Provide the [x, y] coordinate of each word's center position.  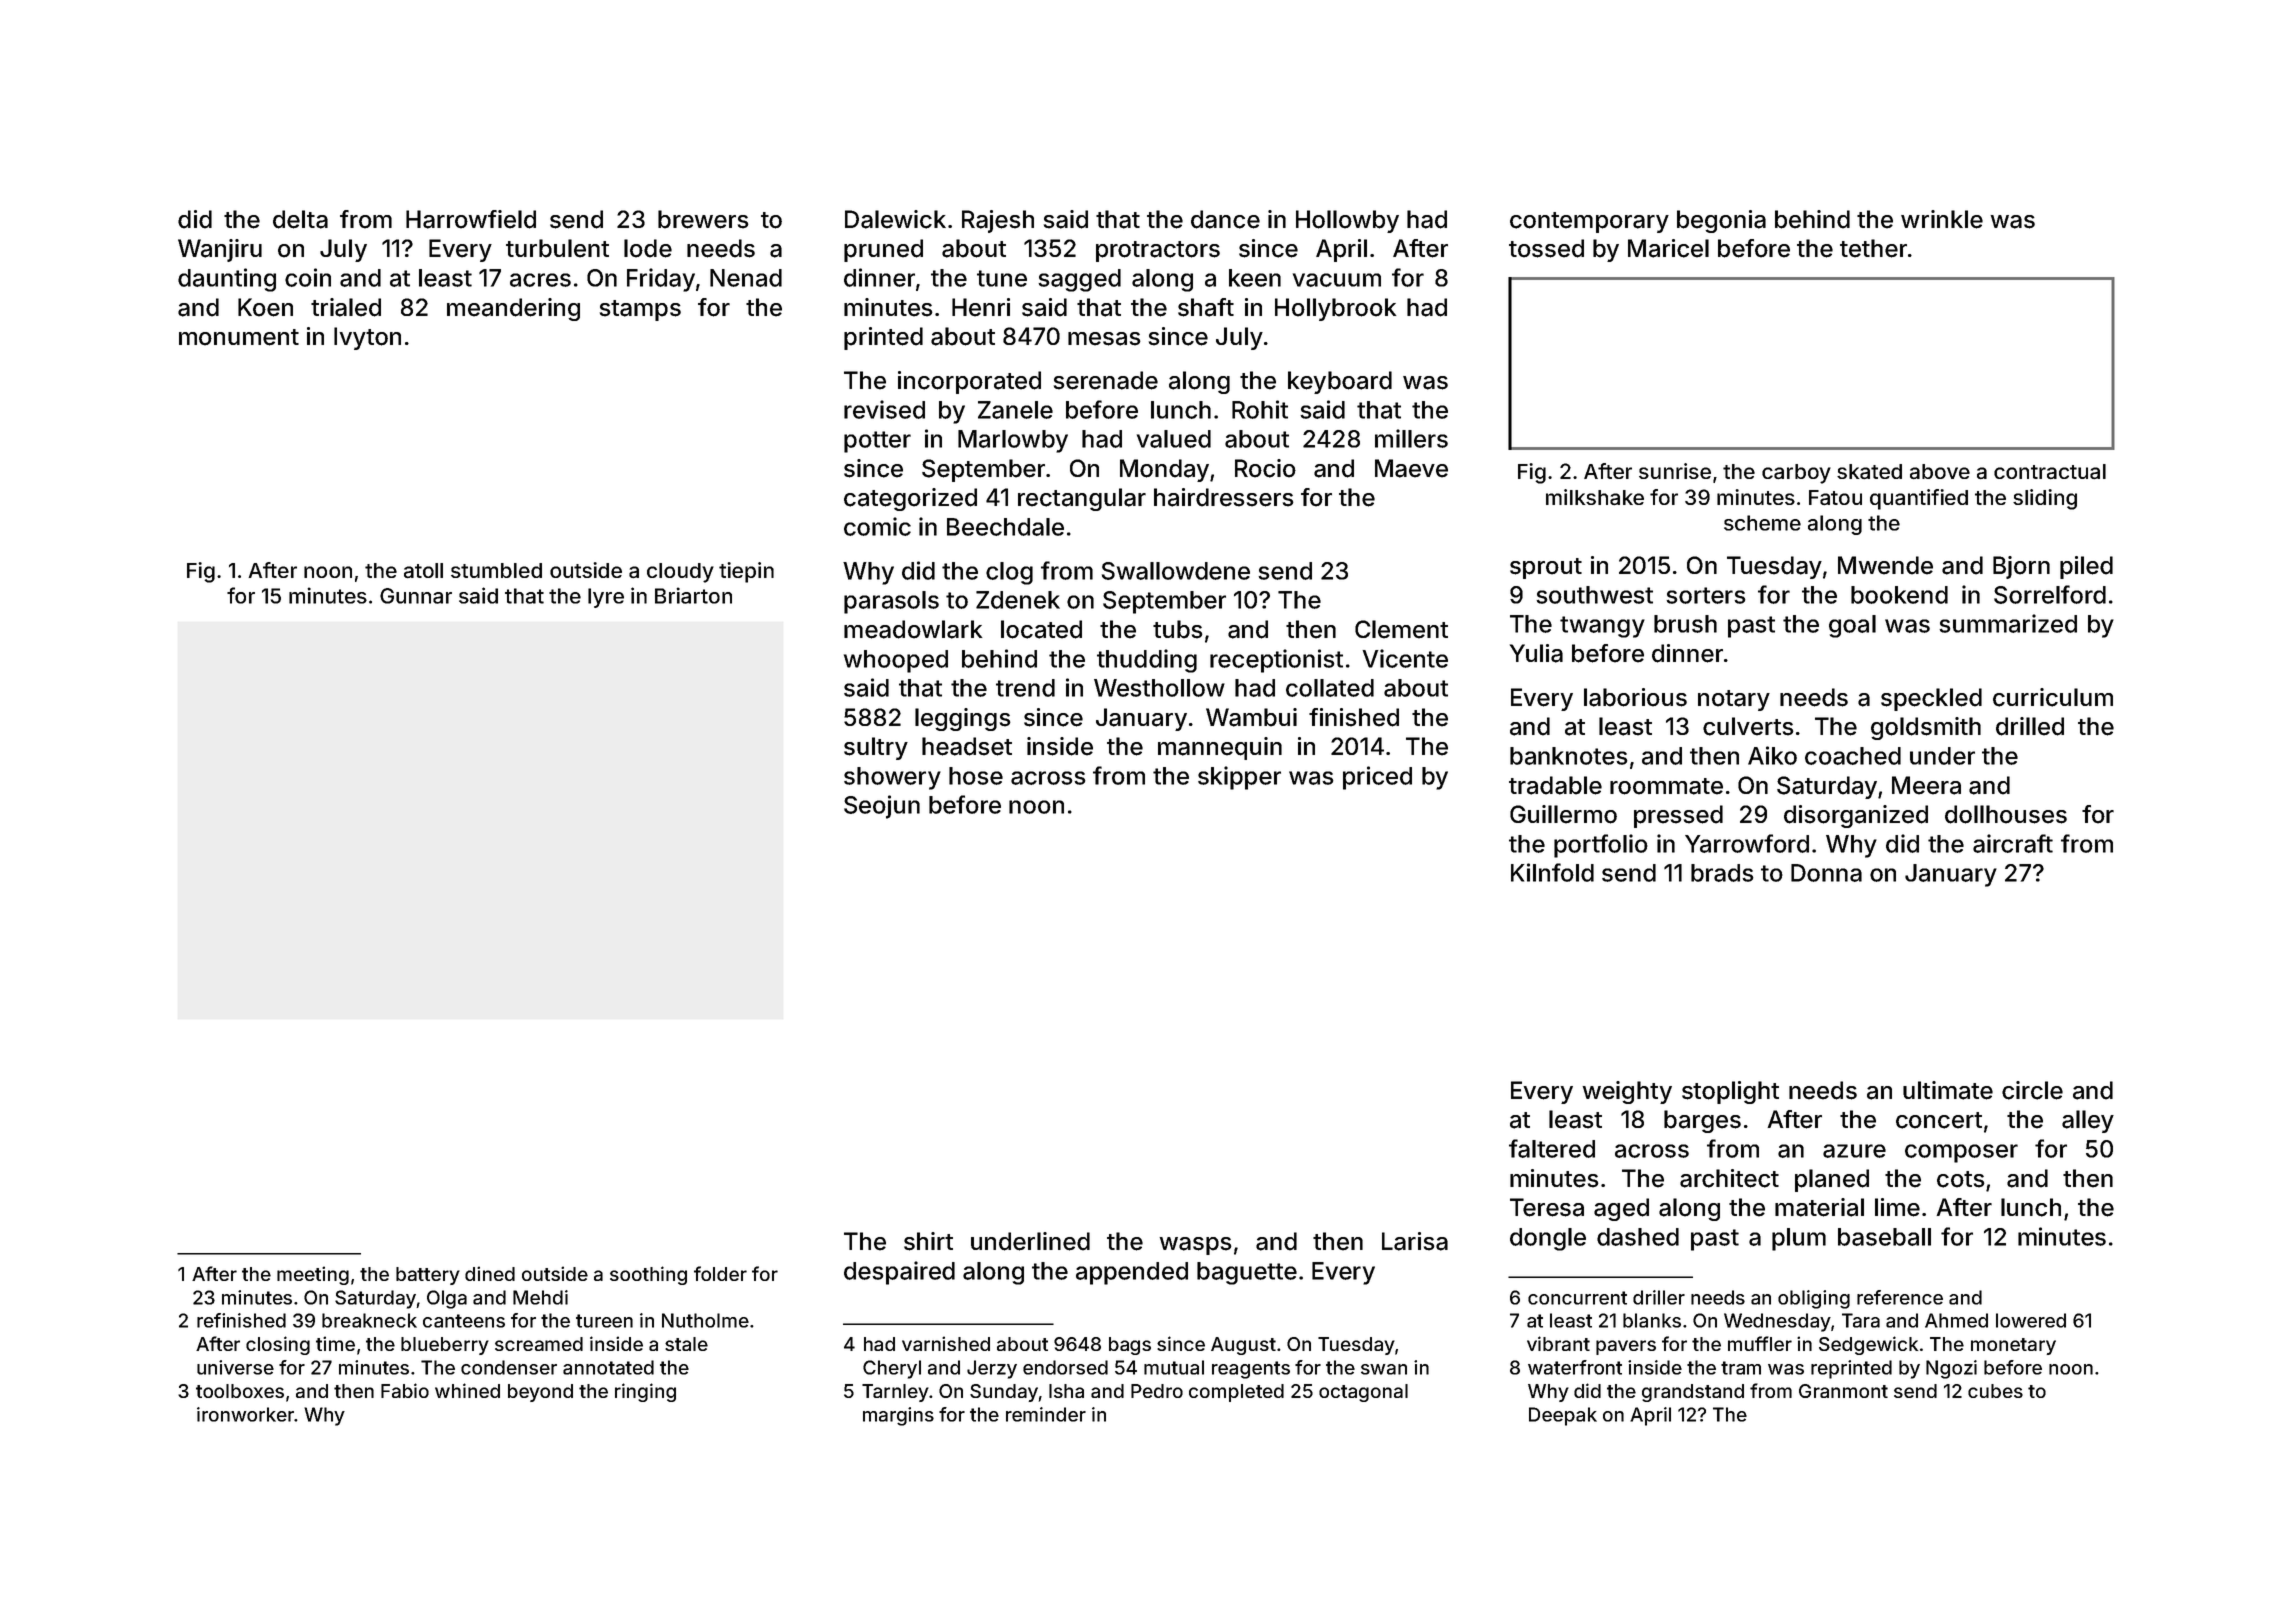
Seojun [882, 807]
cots [1961, 1179]
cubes [1995, 1391]
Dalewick [895, 219]
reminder [1046, 1414]
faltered [1552, 1148]
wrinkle [1942, 219]
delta [300, 219]
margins [898, 1416]
